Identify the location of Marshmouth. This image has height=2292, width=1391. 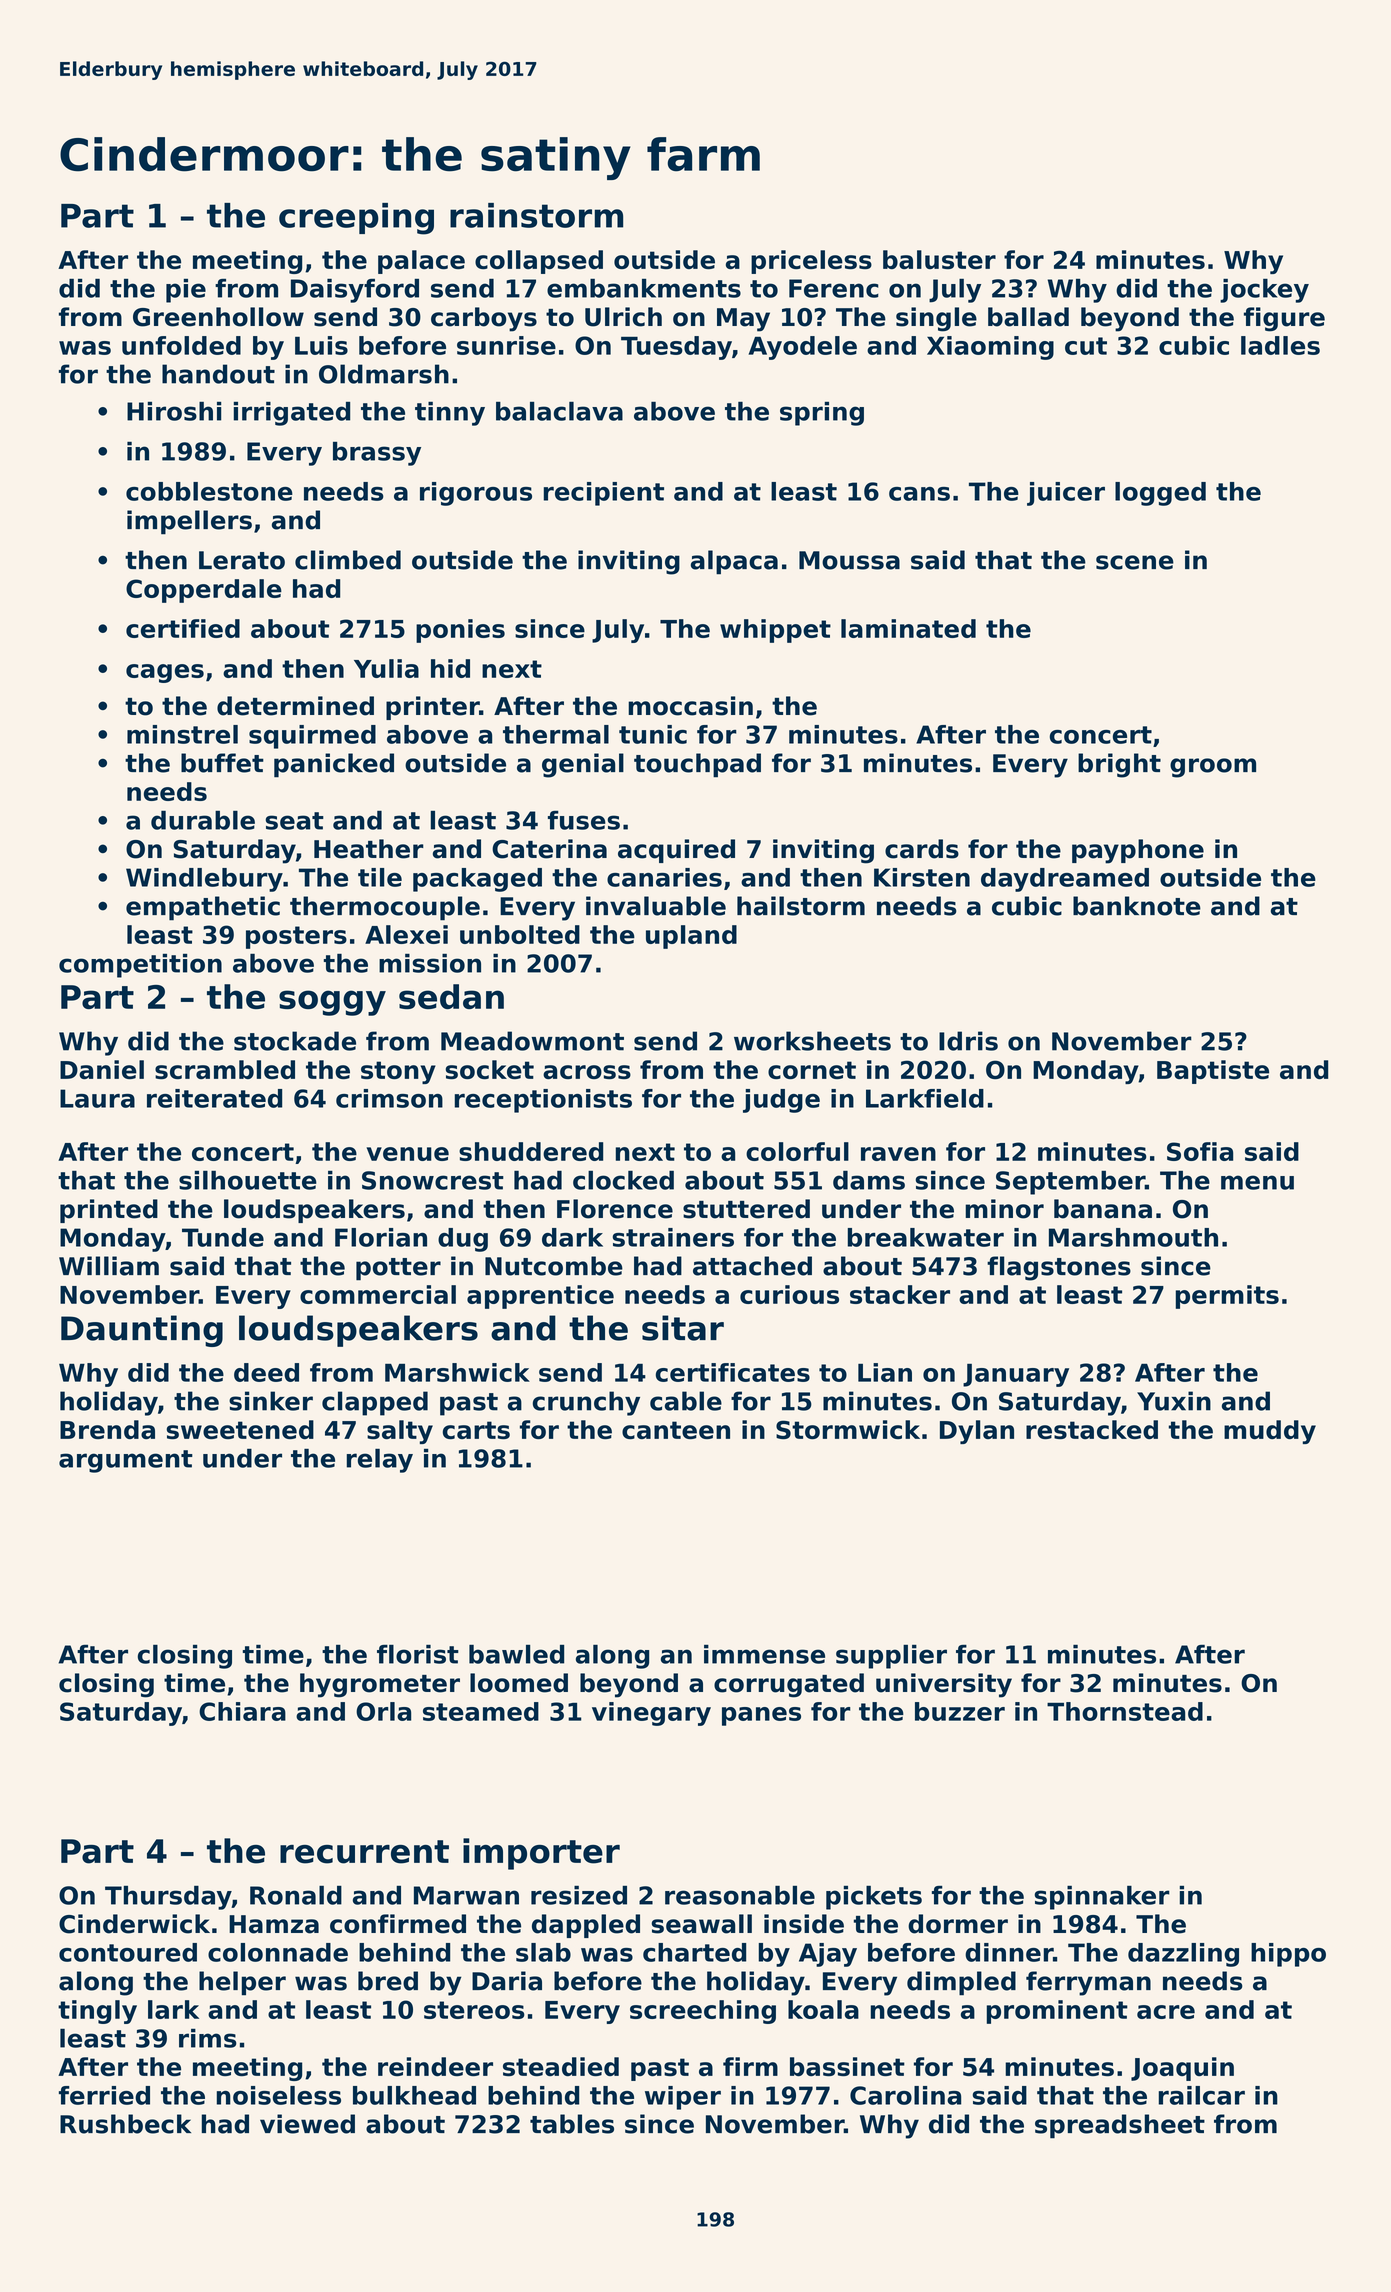
(1133, 1237).
